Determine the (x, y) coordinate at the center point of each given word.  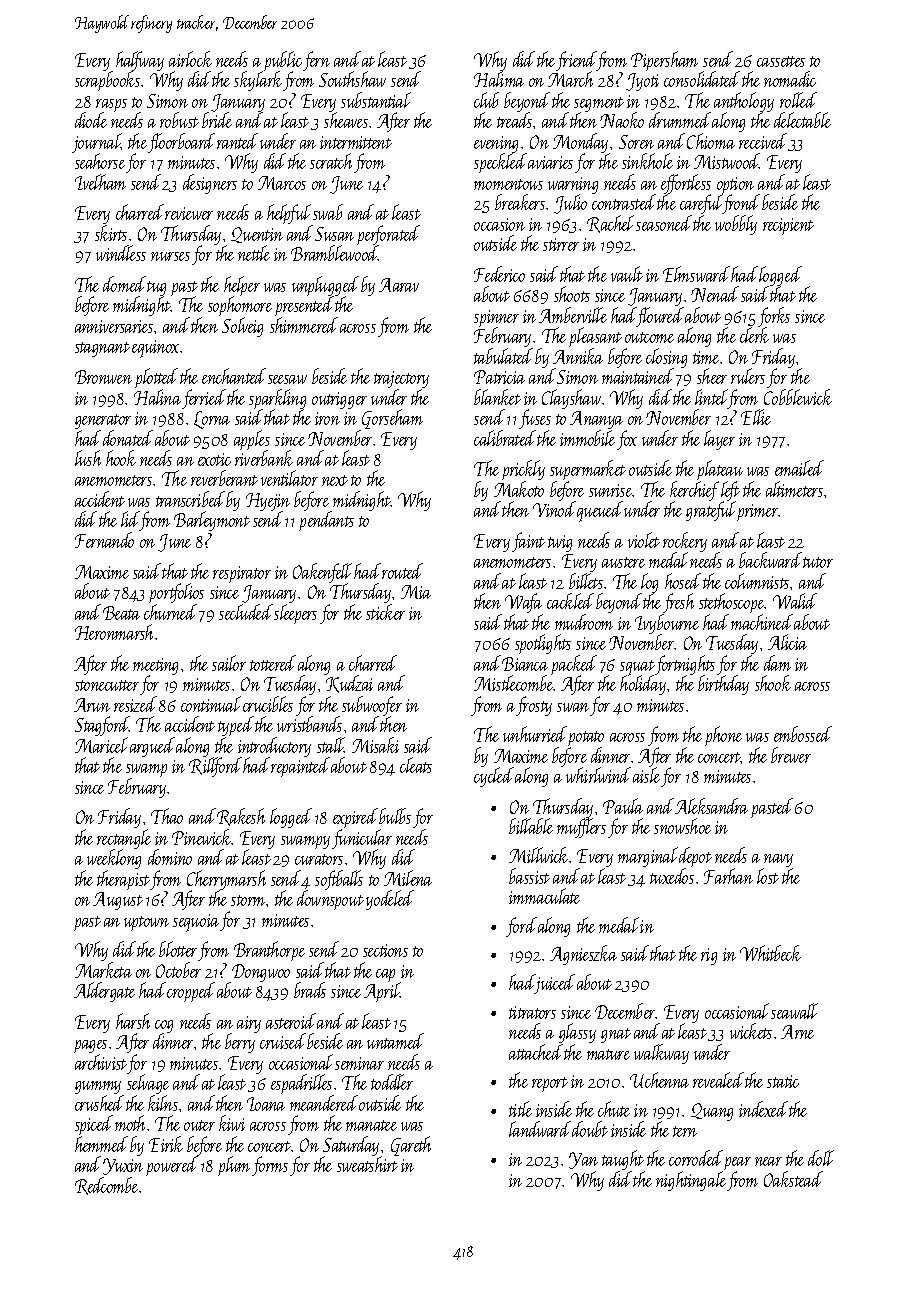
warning (573, 186)
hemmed (100, 1144)
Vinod (553, 509)
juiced (555, 984)
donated (128, 438)
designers (210, 184)
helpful (289, 215)
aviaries (550, 162)
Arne (797, 1032)
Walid (795, 601)
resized (135, 704)
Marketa (103, 970)
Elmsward (696, 274)
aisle (646, 775)
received (763, 141)
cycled (493, 777)
